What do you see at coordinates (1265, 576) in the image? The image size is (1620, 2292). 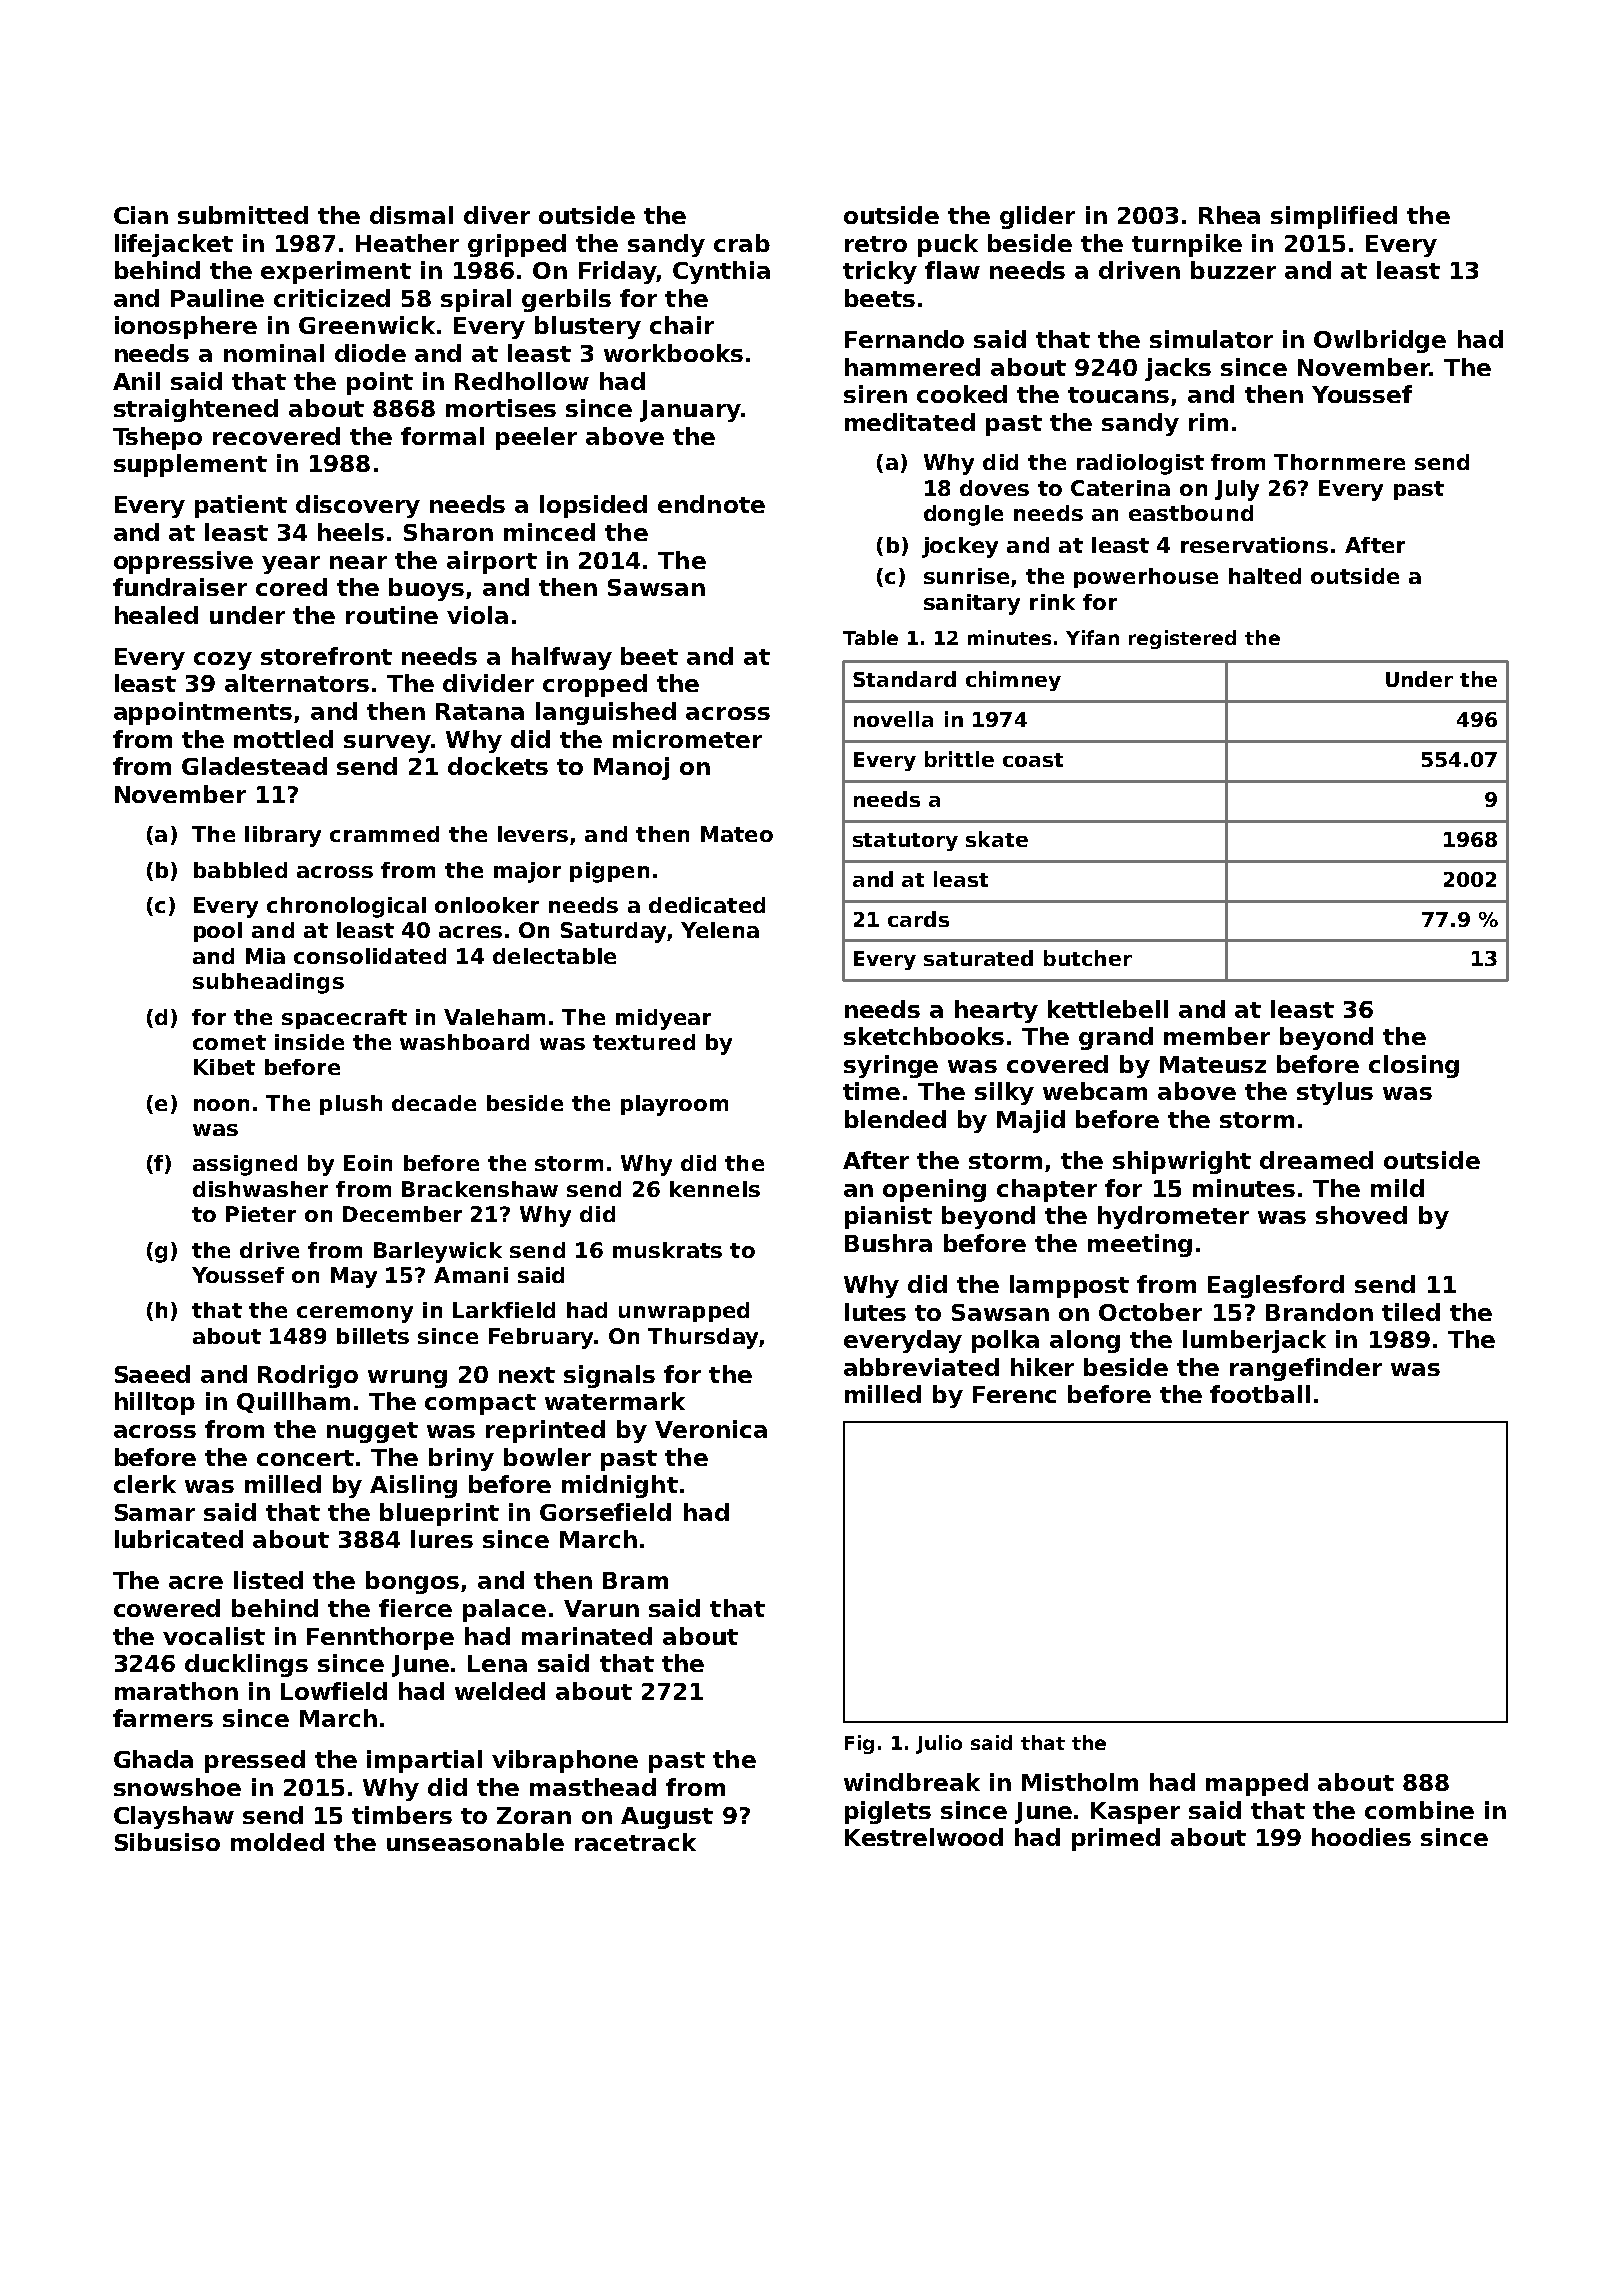 I see `halted` at bounding box center [1265, 576].
